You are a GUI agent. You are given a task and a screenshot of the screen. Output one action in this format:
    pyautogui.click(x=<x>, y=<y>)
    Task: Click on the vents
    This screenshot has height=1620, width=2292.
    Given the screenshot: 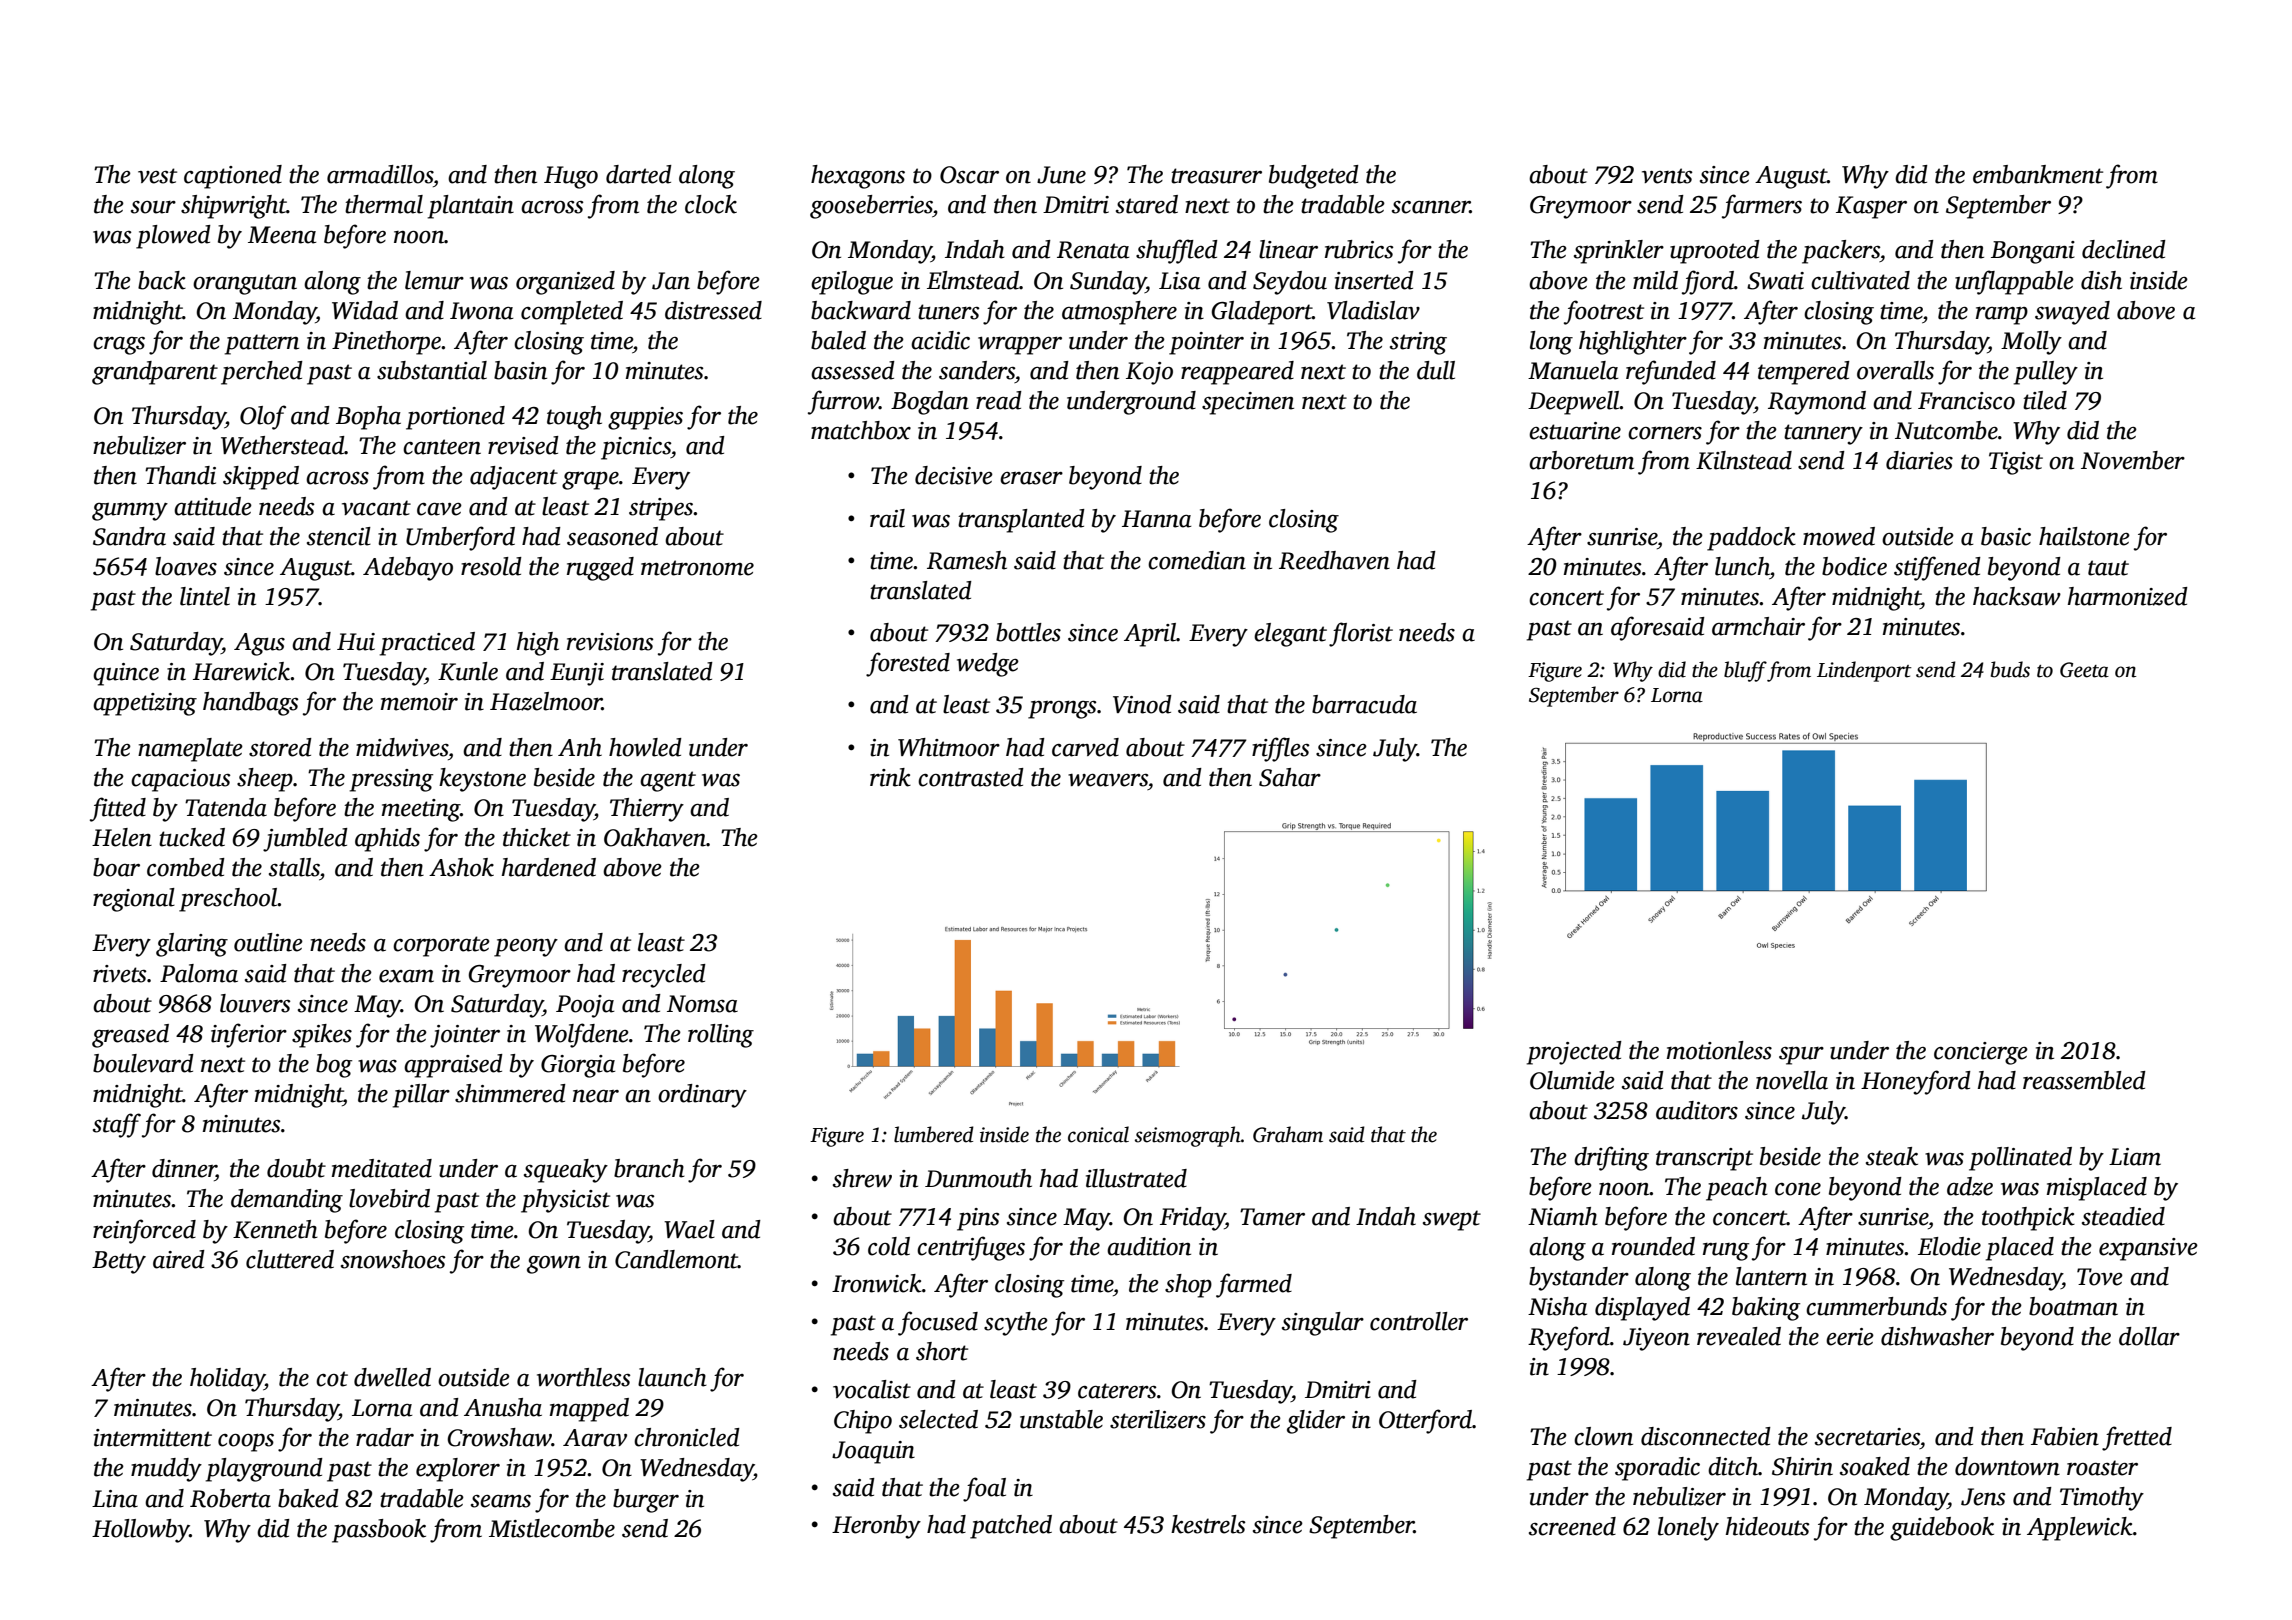 What is the action you would take?
    pyautogui.click(x=1667, y=176)
